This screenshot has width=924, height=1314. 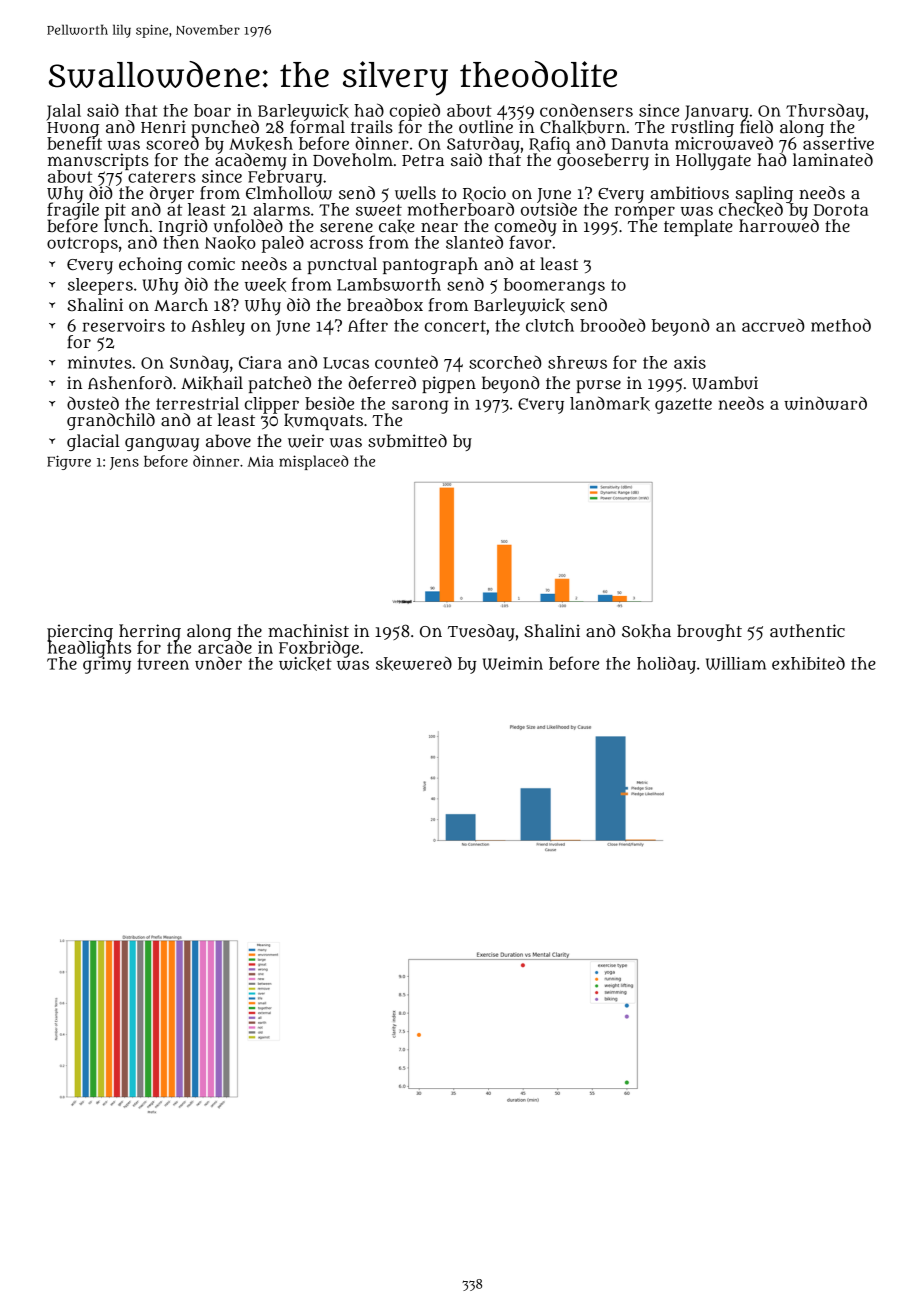 What do you see at coordinates (513, 663) in the screenshot?
I see `Weimin` at bounding box center [513, 663].
